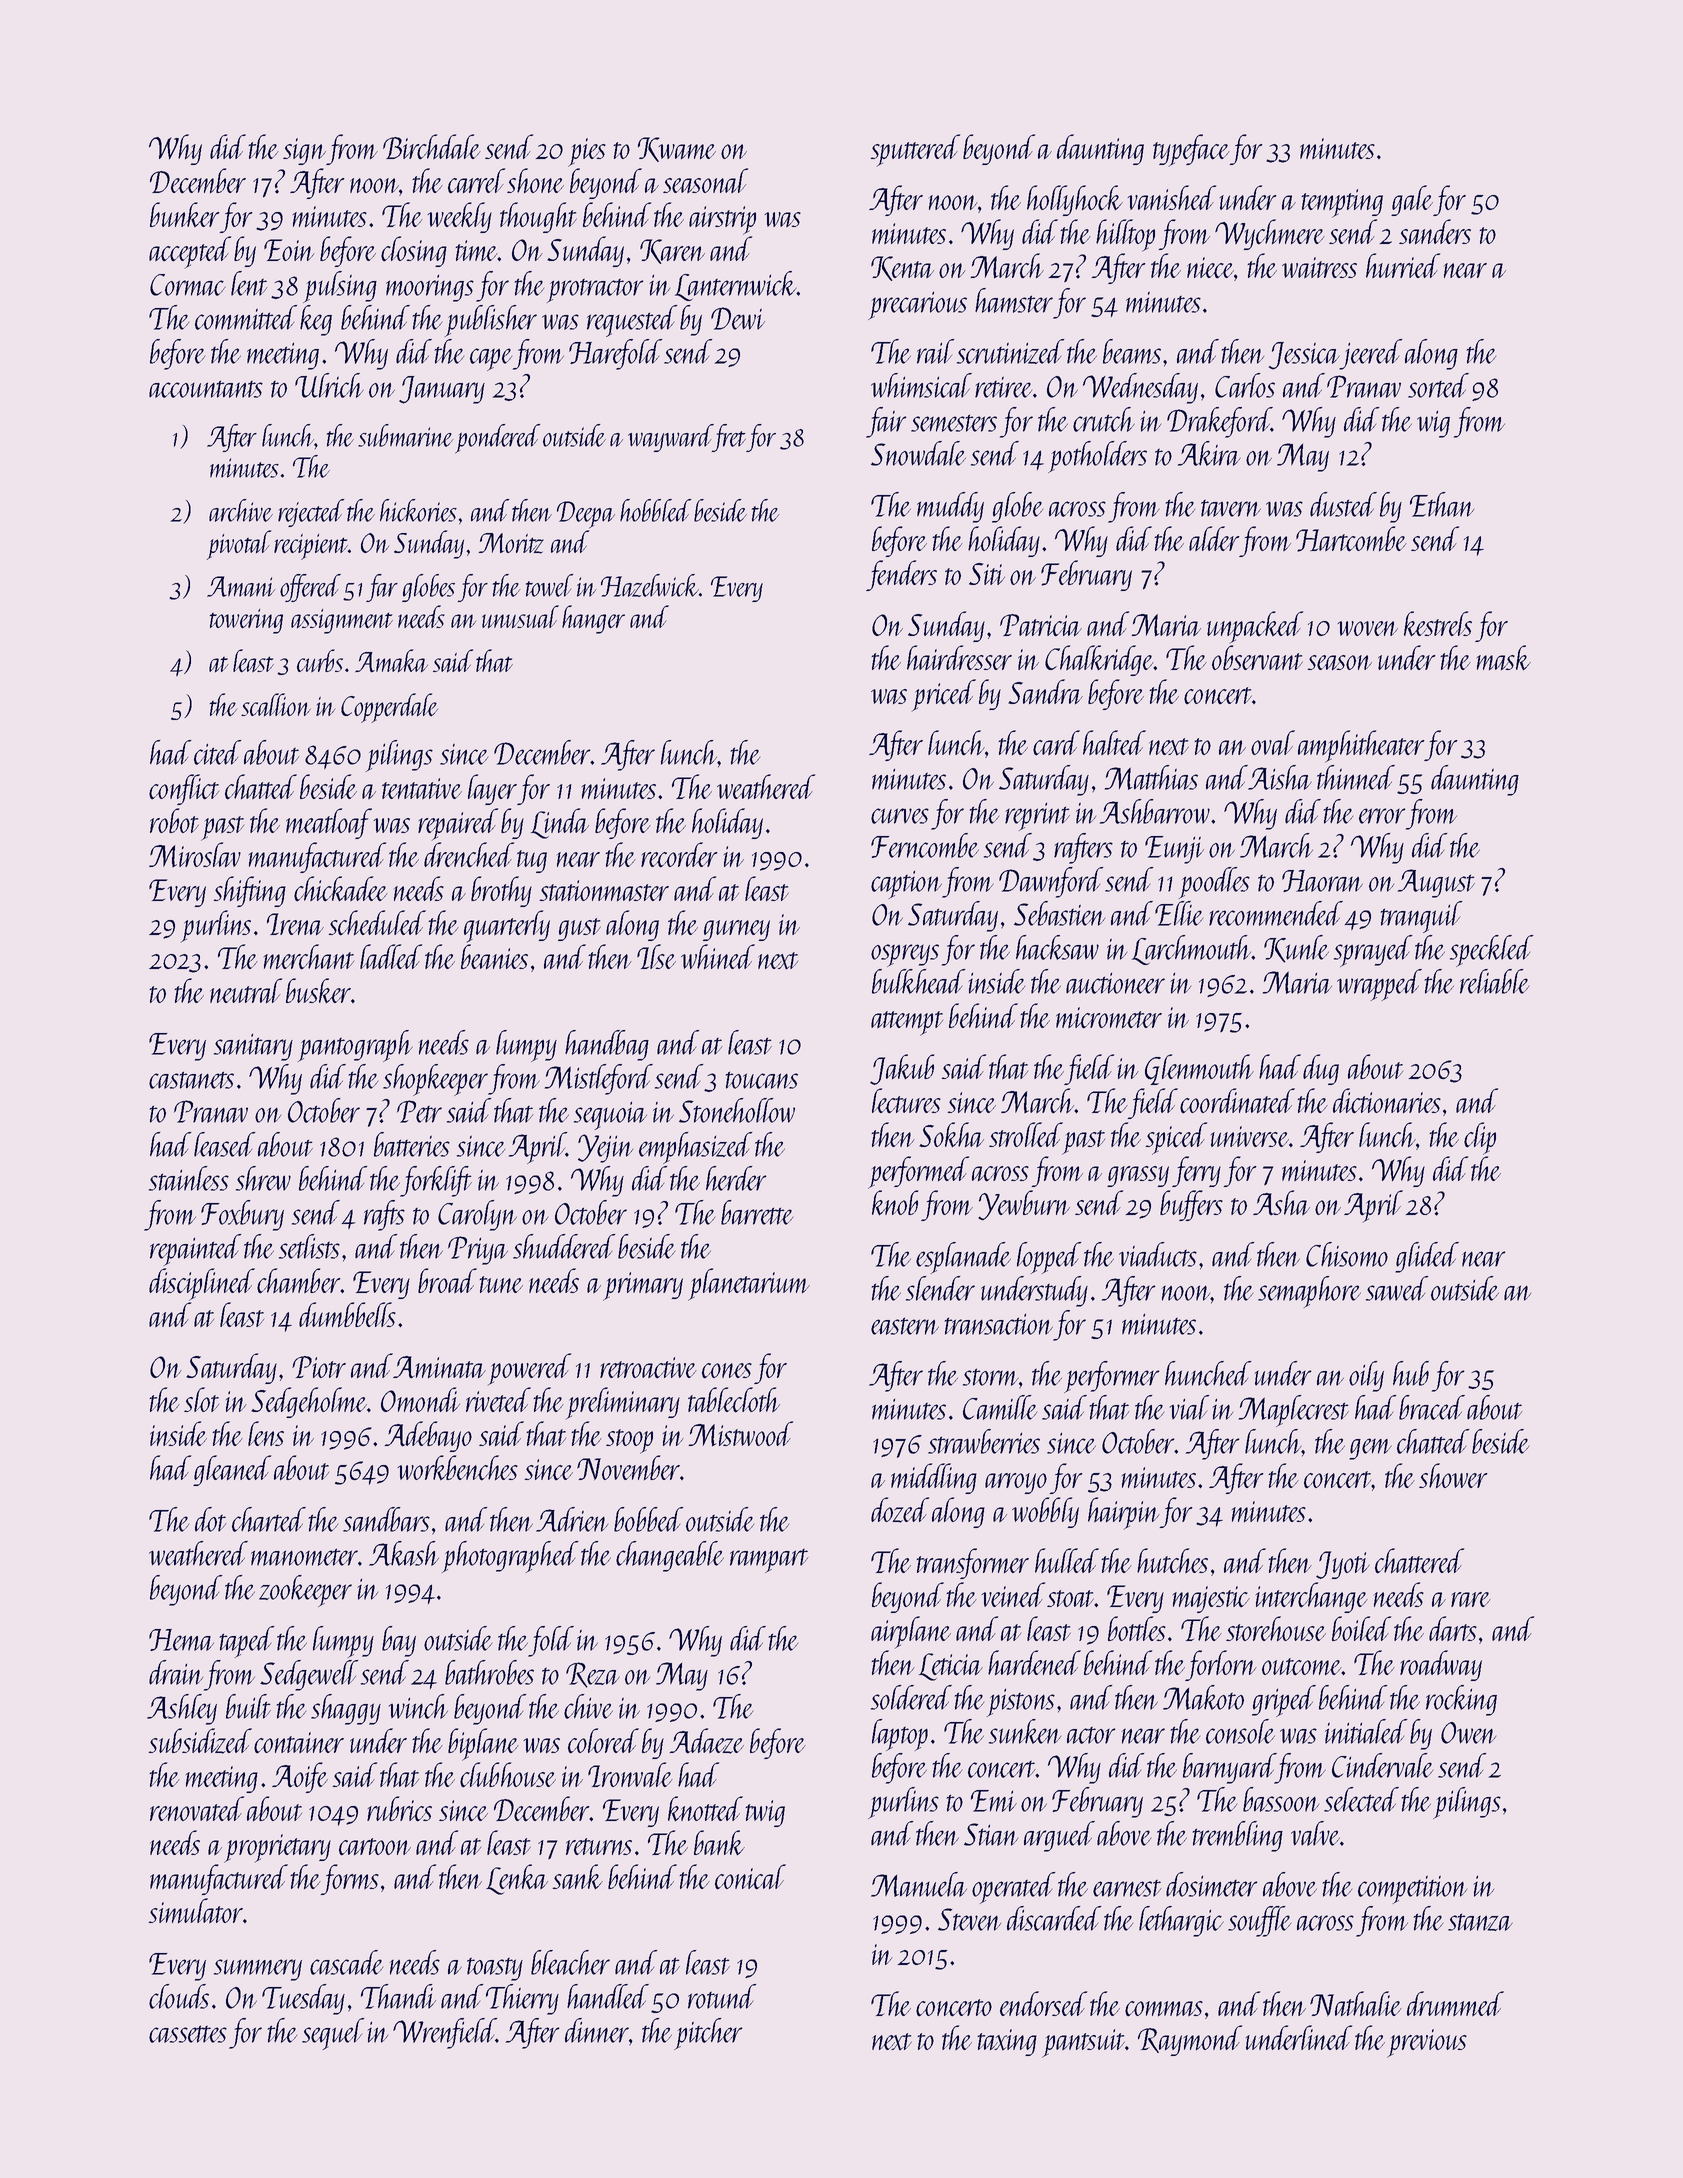 This page has width=1683, height=2178. I want to click on Kenta, so click(902, 268).
